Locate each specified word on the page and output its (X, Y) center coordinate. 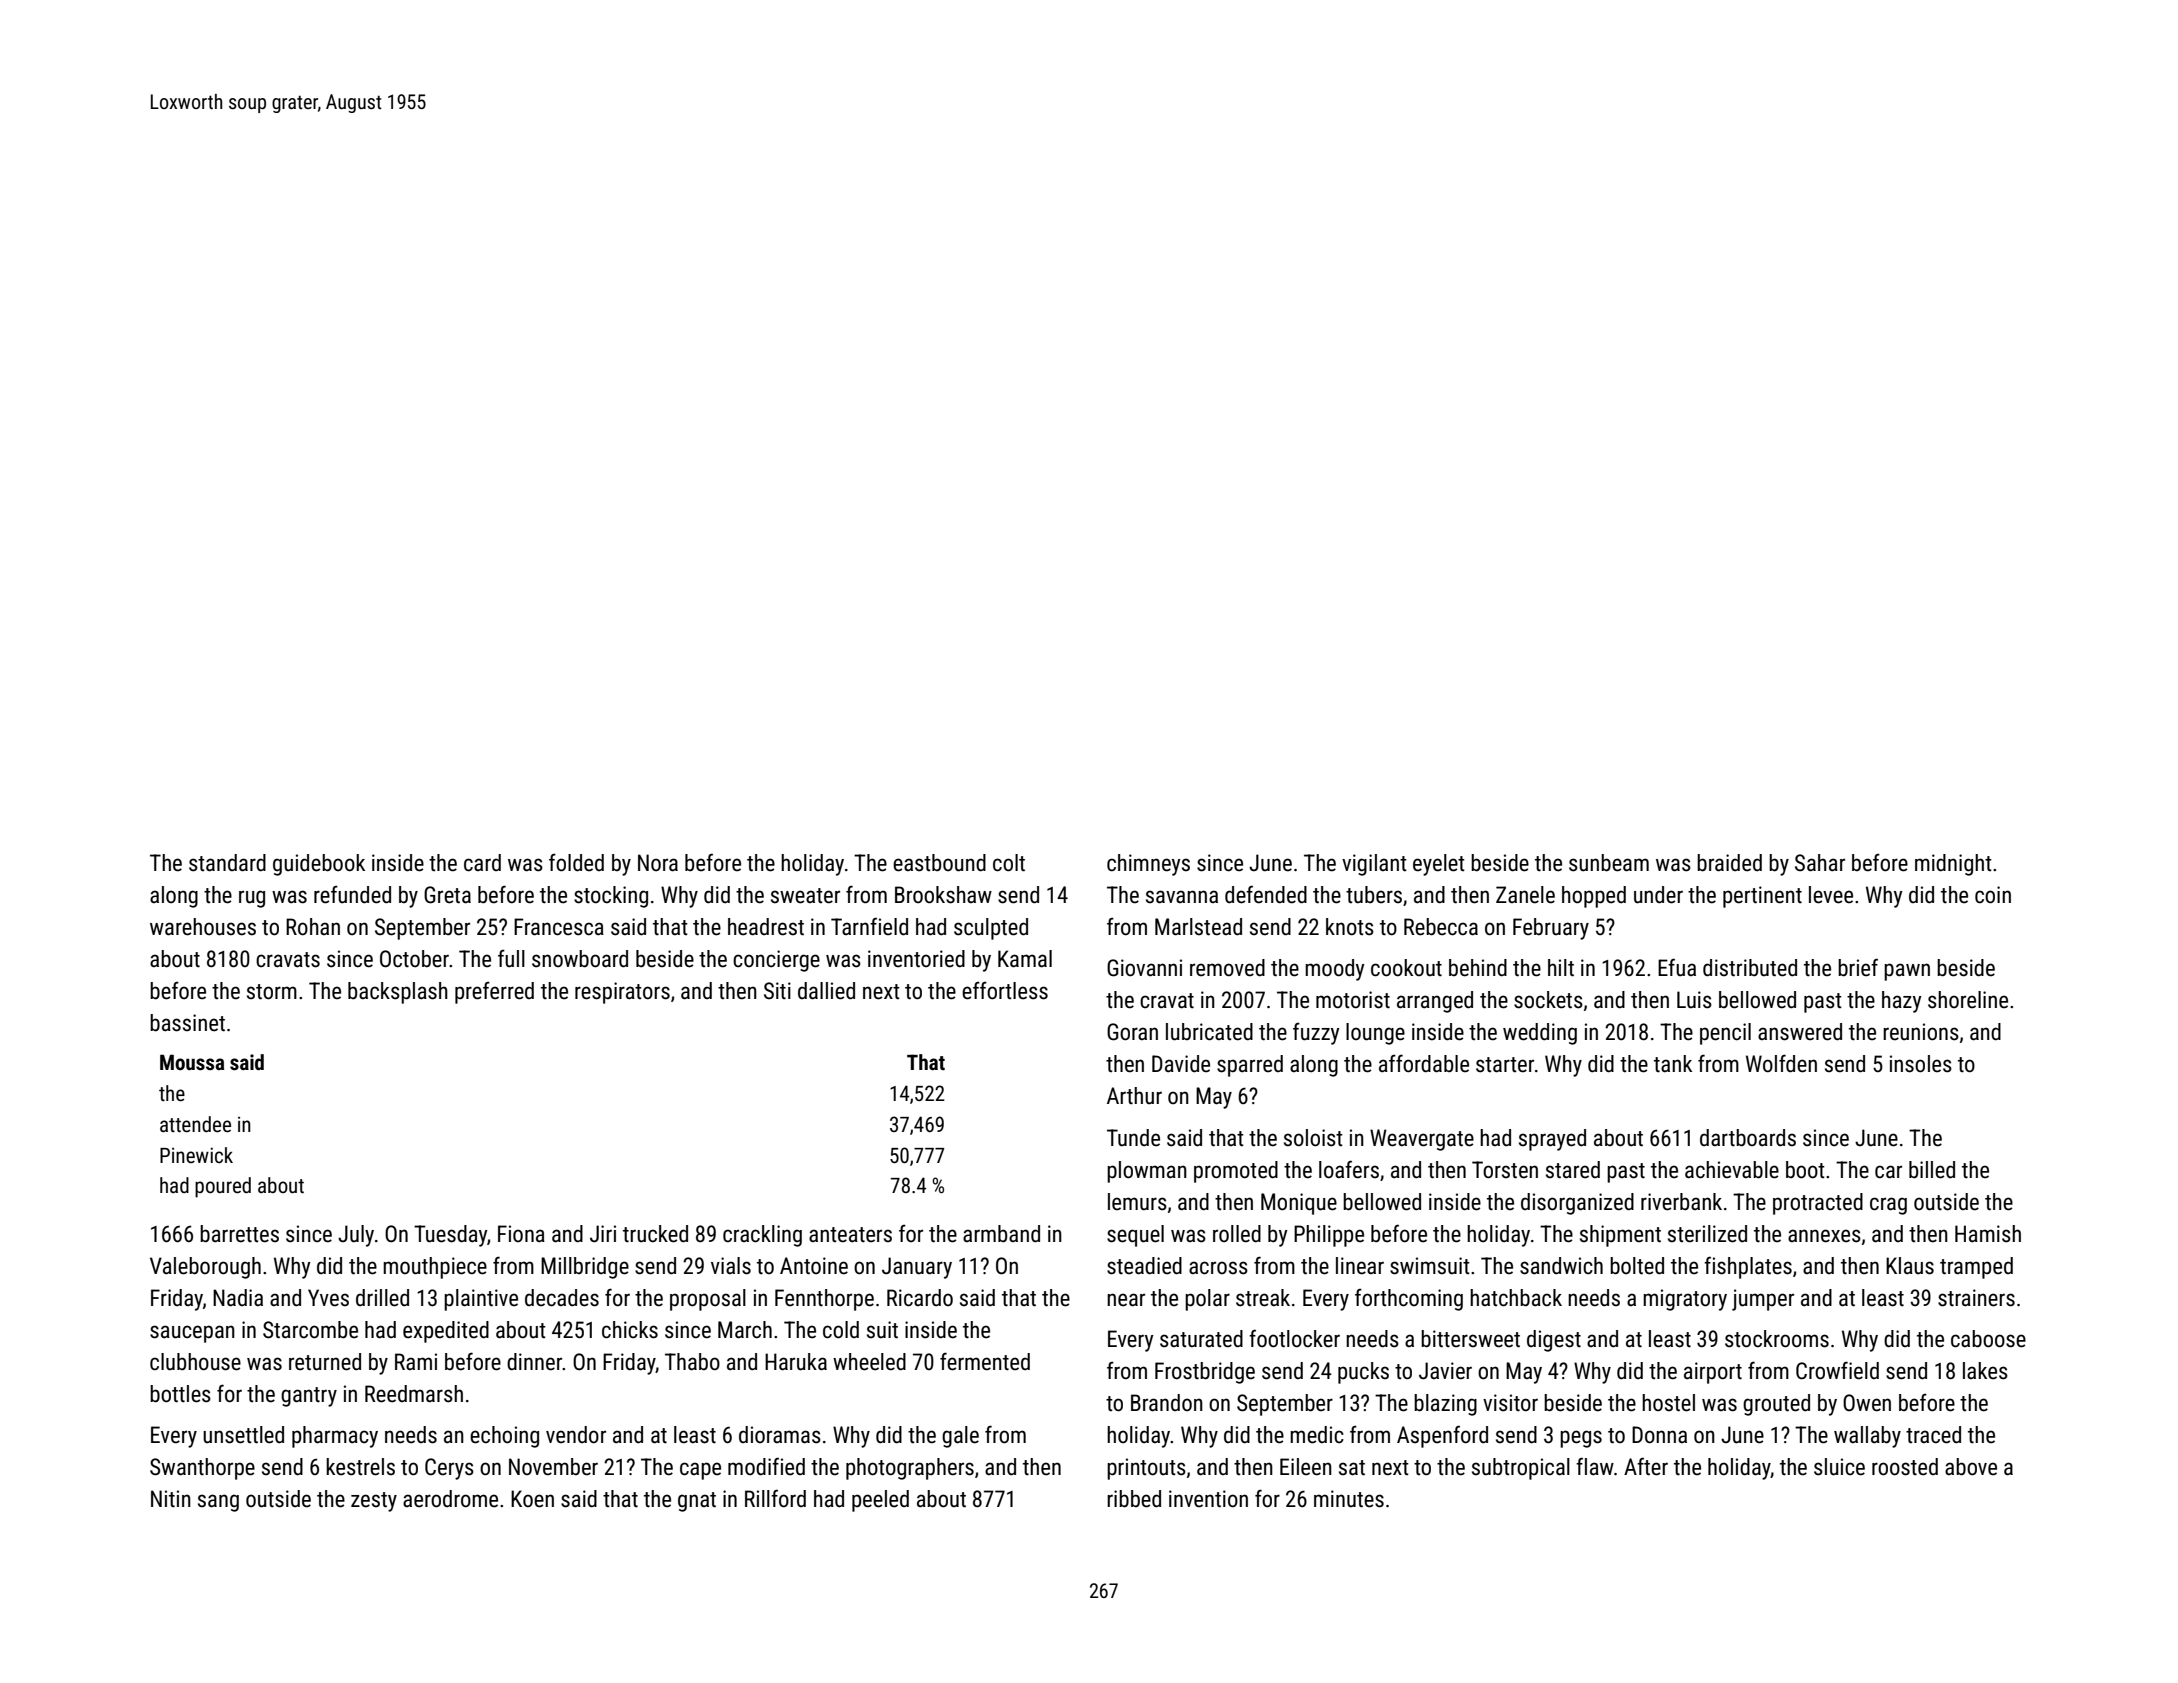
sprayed (1552, 1140)
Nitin (171, 1499)
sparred (1250, 1066)
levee (1831, 895)
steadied (1144, 1266)
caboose (1988, 1339)
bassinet (187, 1023)
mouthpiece (435, 1268)
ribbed (1134, 1499)
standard (227, 863)
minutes (1349, 1499)
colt (1009, 863)
